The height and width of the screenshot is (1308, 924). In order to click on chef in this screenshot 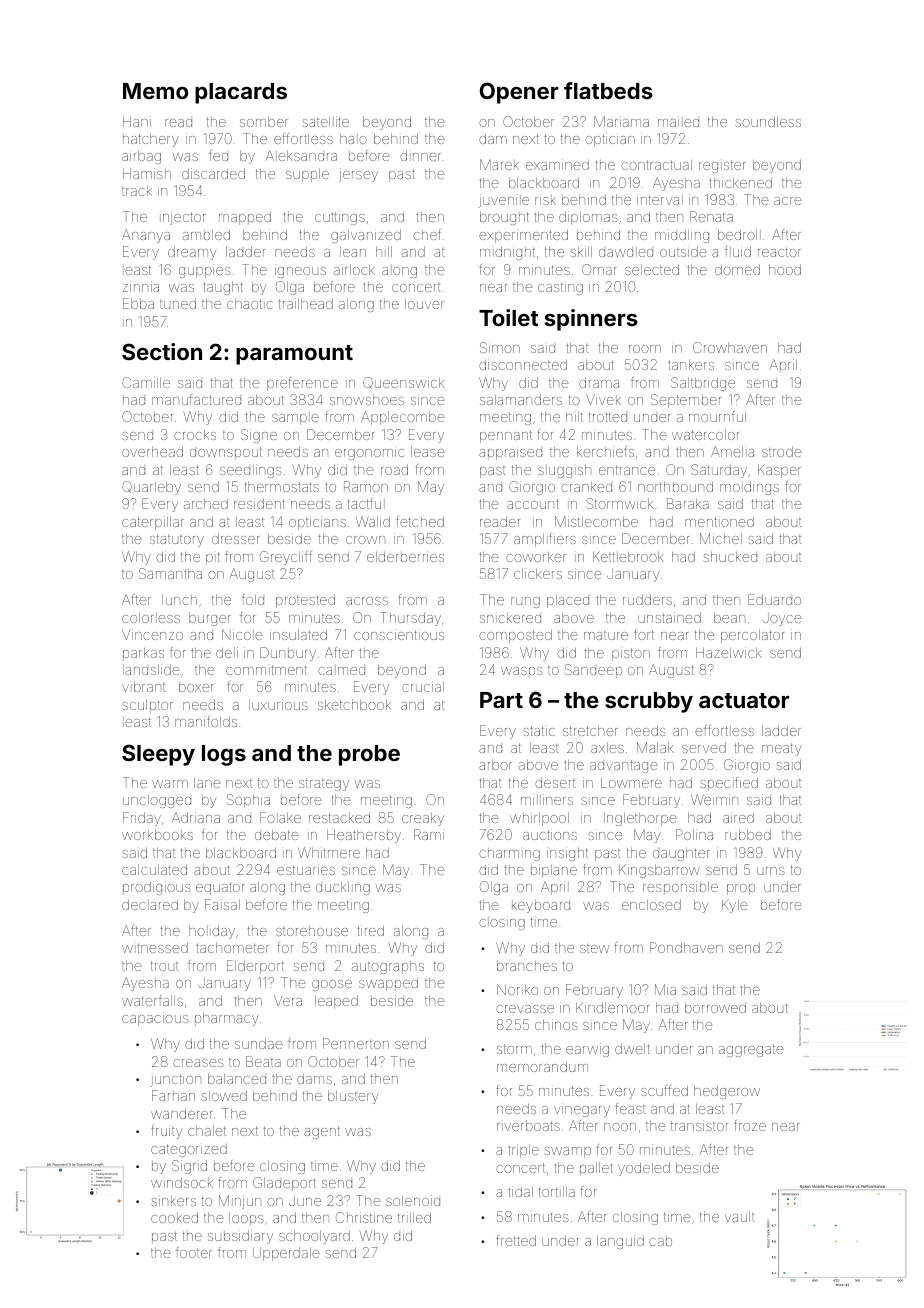, I will do `click(427, 234)`.
